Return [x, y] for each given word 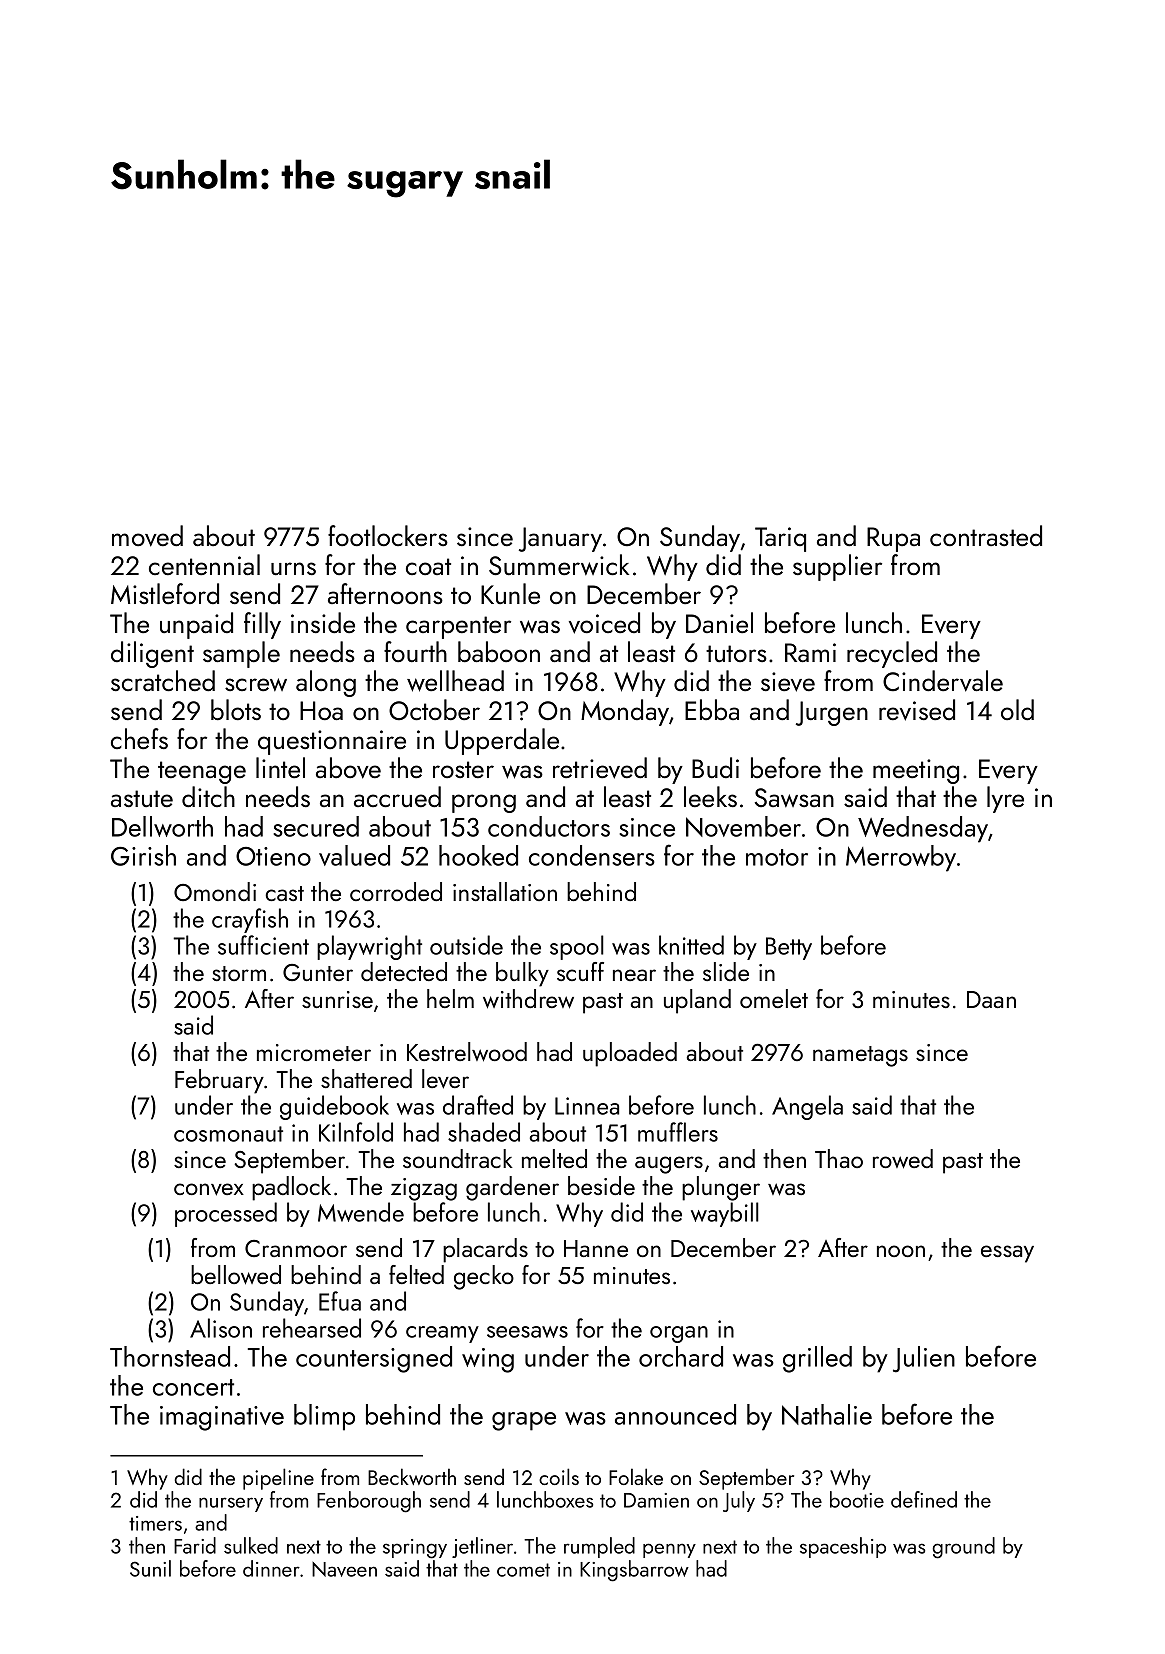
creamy [442, 1334]
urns [293, 568]
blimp [324, 1417]
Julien [924, 1359]
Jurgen [832, 713]
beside [601, 1185]
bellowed [236, 1275]
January [560, 539]
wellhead [455, 681]
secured [316, 826]
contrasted [986, 535]
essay [1007, 1254]
